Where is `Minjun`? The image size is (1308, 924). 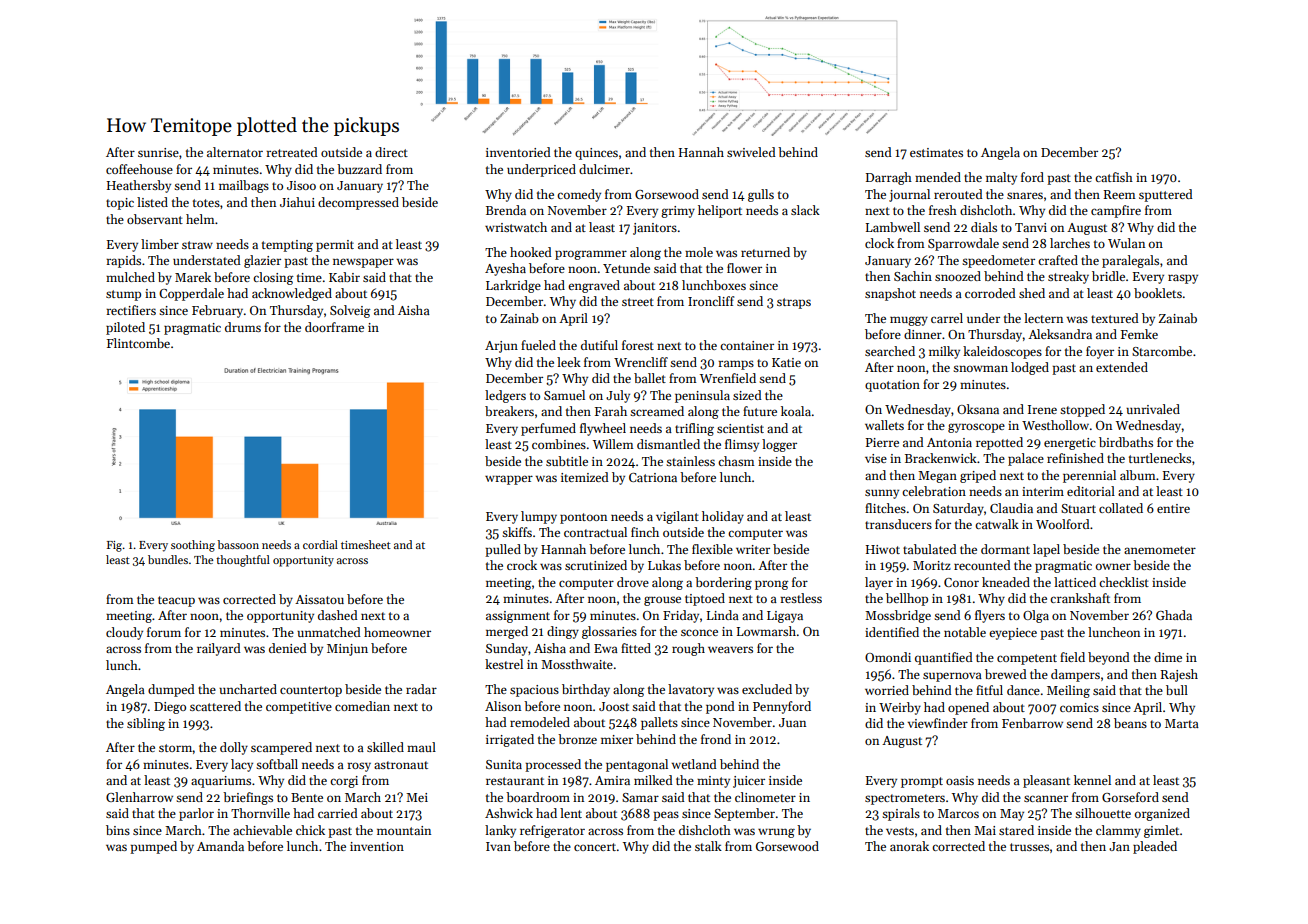 Minjun is located at coordinates (347, 650).
